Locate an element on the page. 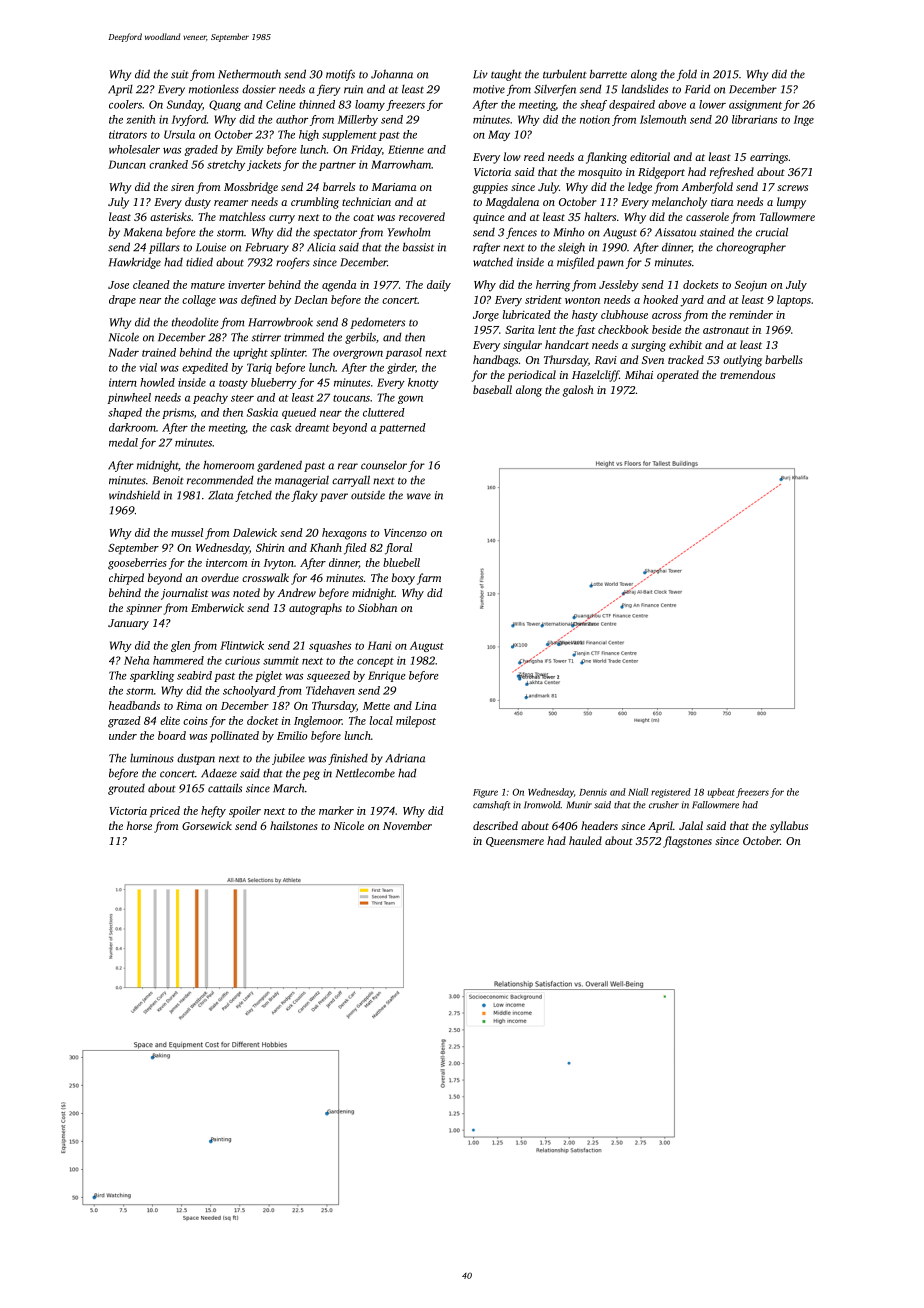 The height and width of the image is (1308, 924). operated is located at coordinates (678, 376).
